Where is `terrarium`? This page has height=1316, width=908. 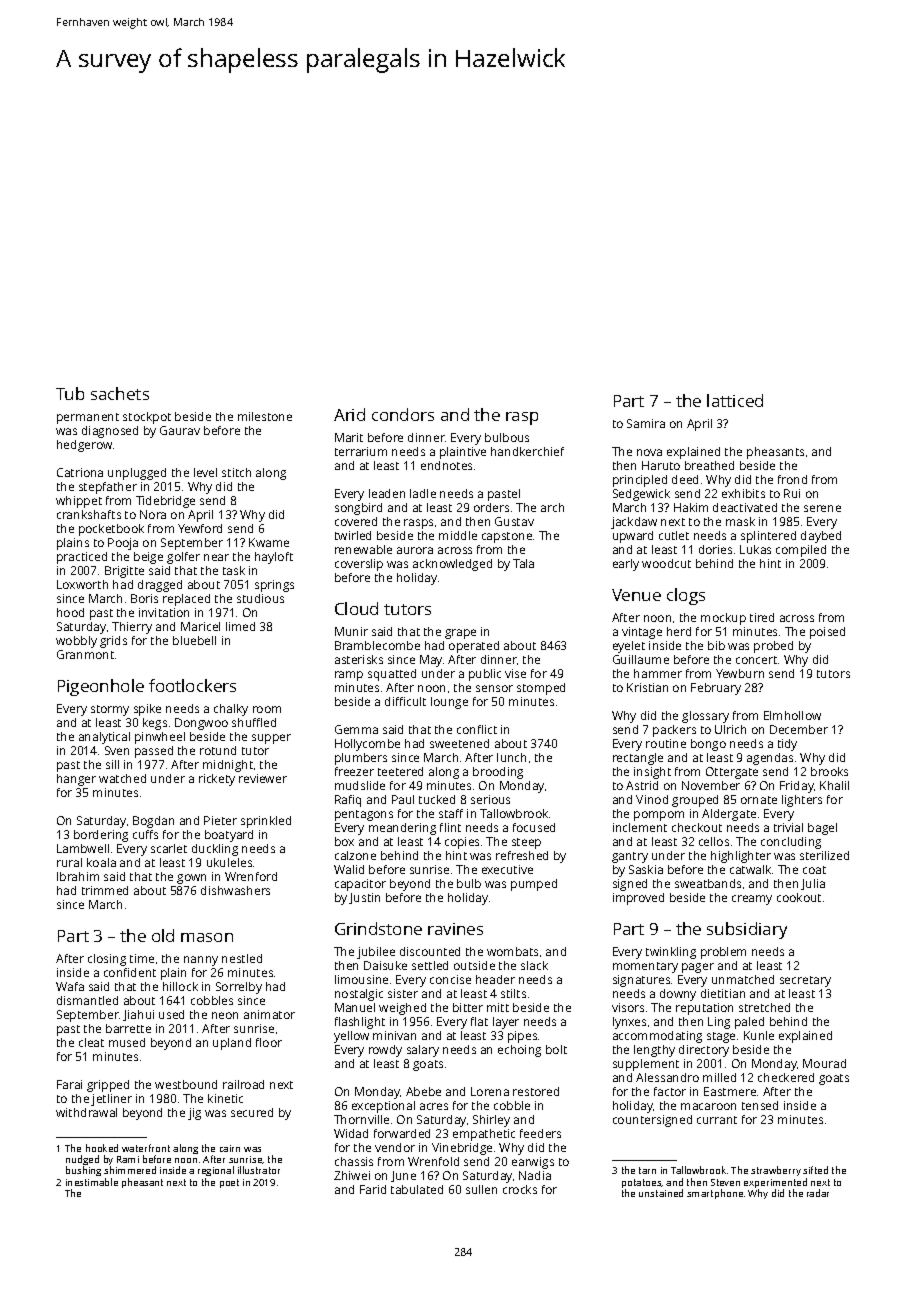
terrarium is located at coordinates (361, 451).
